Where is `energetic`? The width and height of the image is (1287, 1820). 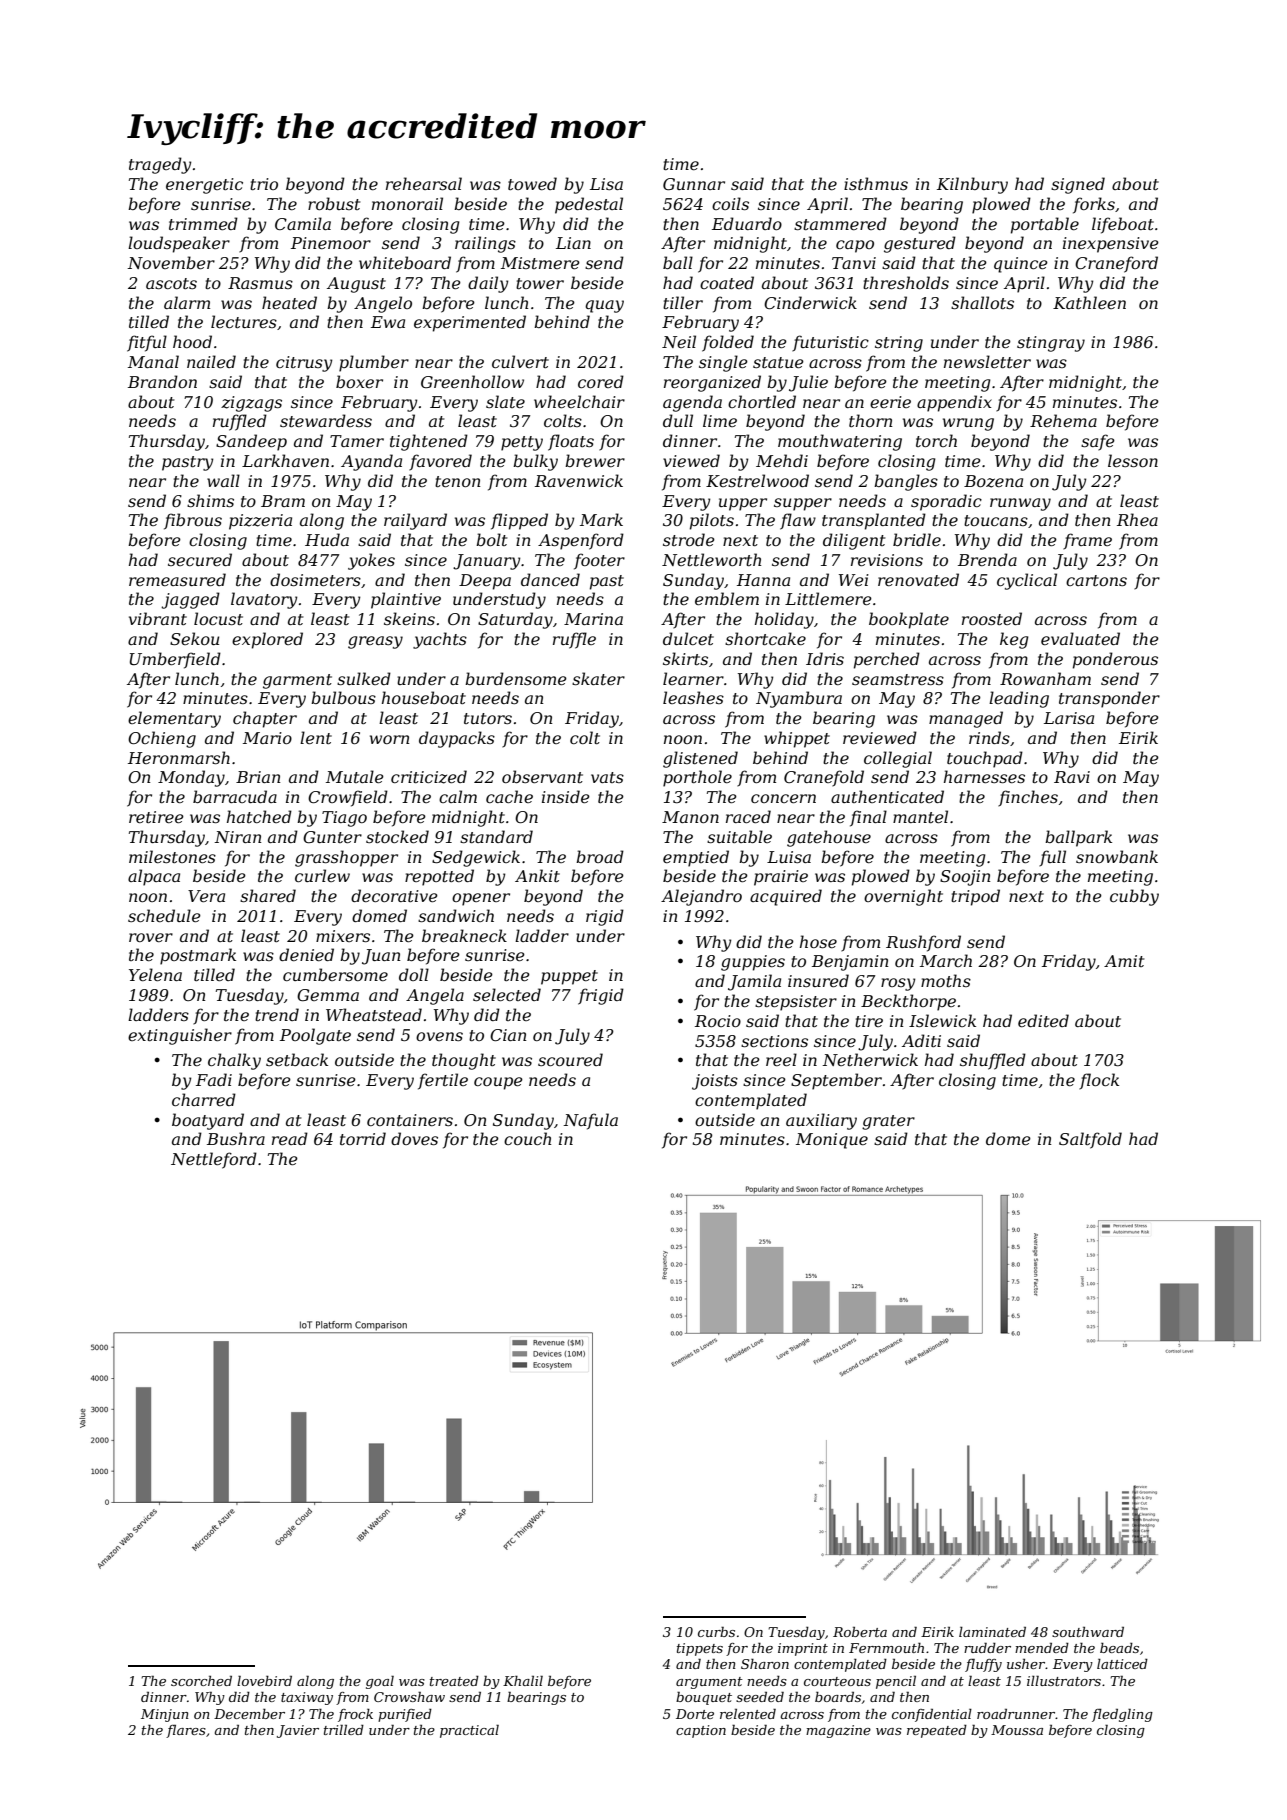 energetic is located at coordinates (204, 186).
